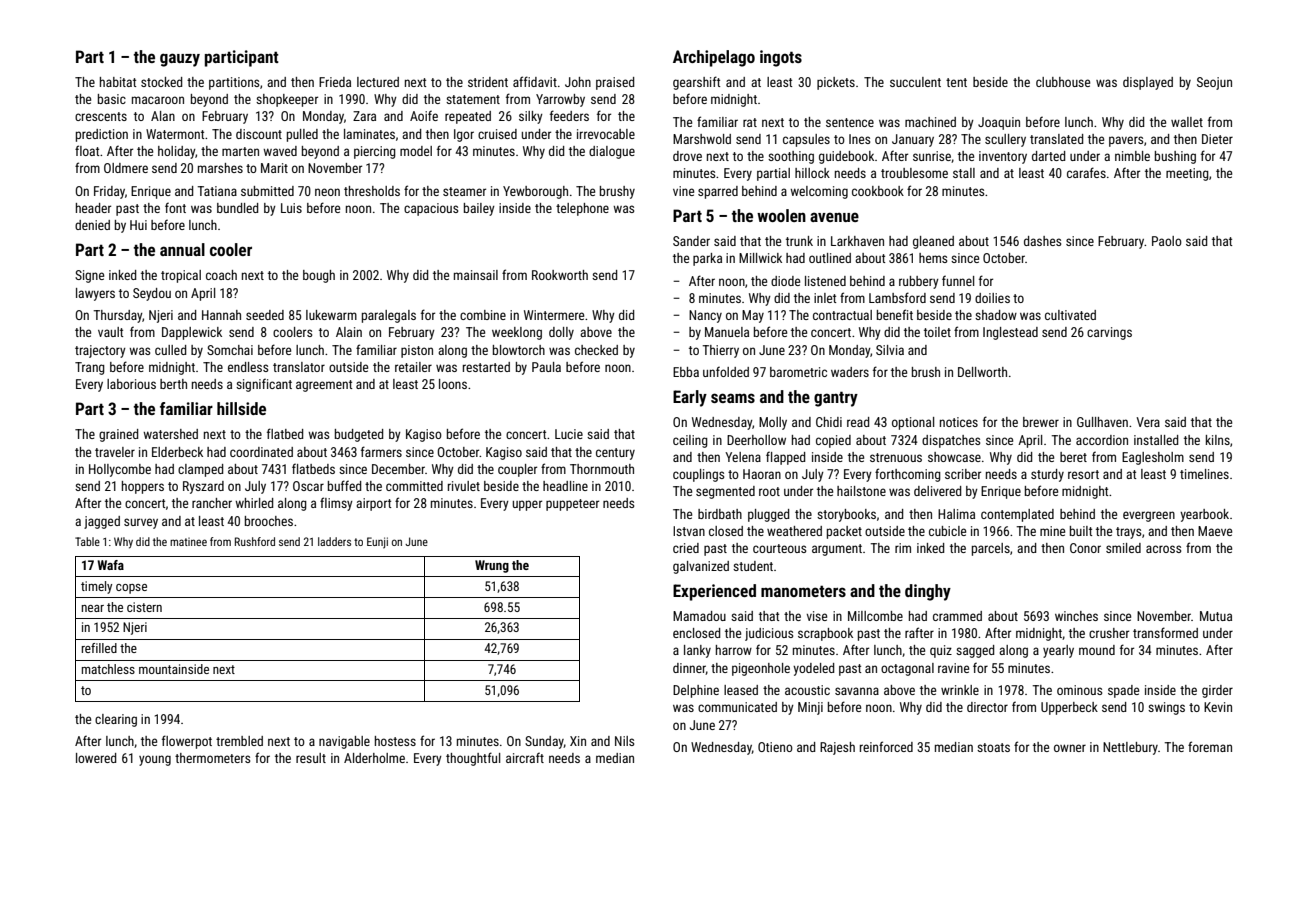 This screenshot has width=1308, height=924. What do you see at coordinates (131, 589) in the screenshot?
I see `copse` at bounding box center [131, 589].
